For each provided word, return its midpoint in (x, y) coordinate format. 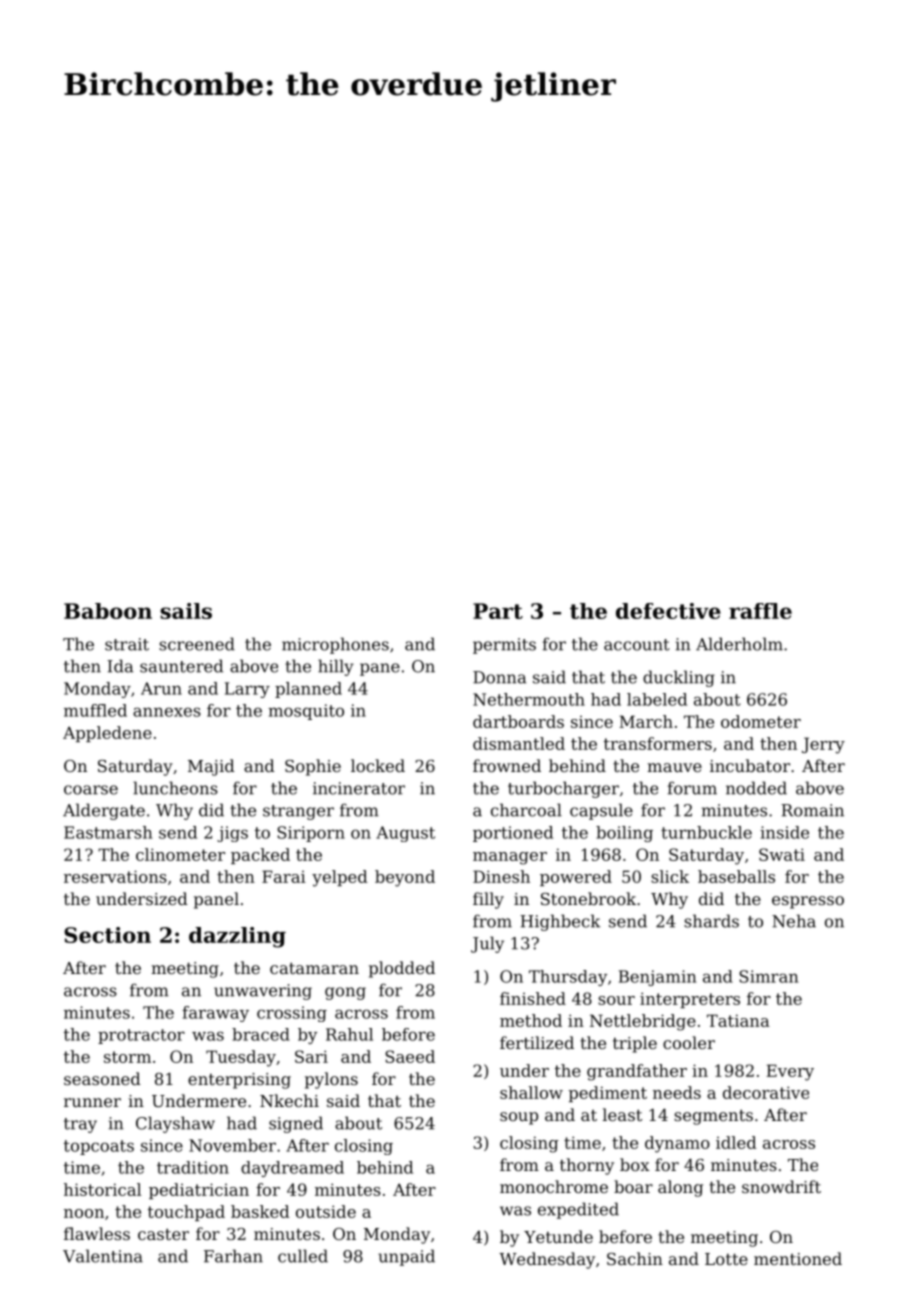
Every (790, 1072)
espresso (808, 902)
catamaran (314, 968)
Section (107, 935)
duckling (679, 678)
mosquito (306, 712)
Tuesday (241, 1058)
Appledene (107, 734)
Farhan (233, 1256)
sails (186, 611)
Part (498, 611)
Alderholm (739, 644)
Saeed (410, 1056)
